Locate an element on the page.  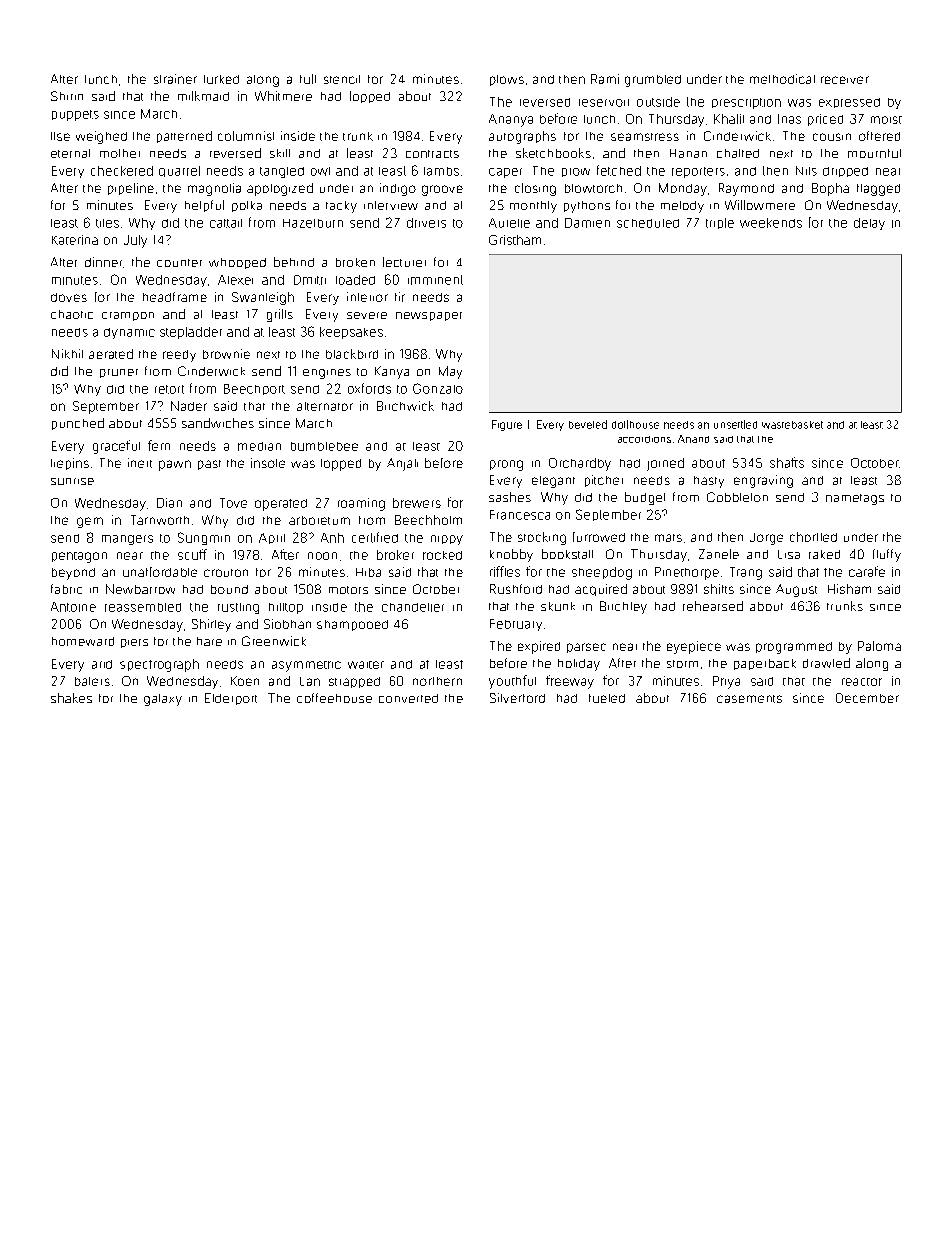
tacky is located at coordinates (341, 207).
